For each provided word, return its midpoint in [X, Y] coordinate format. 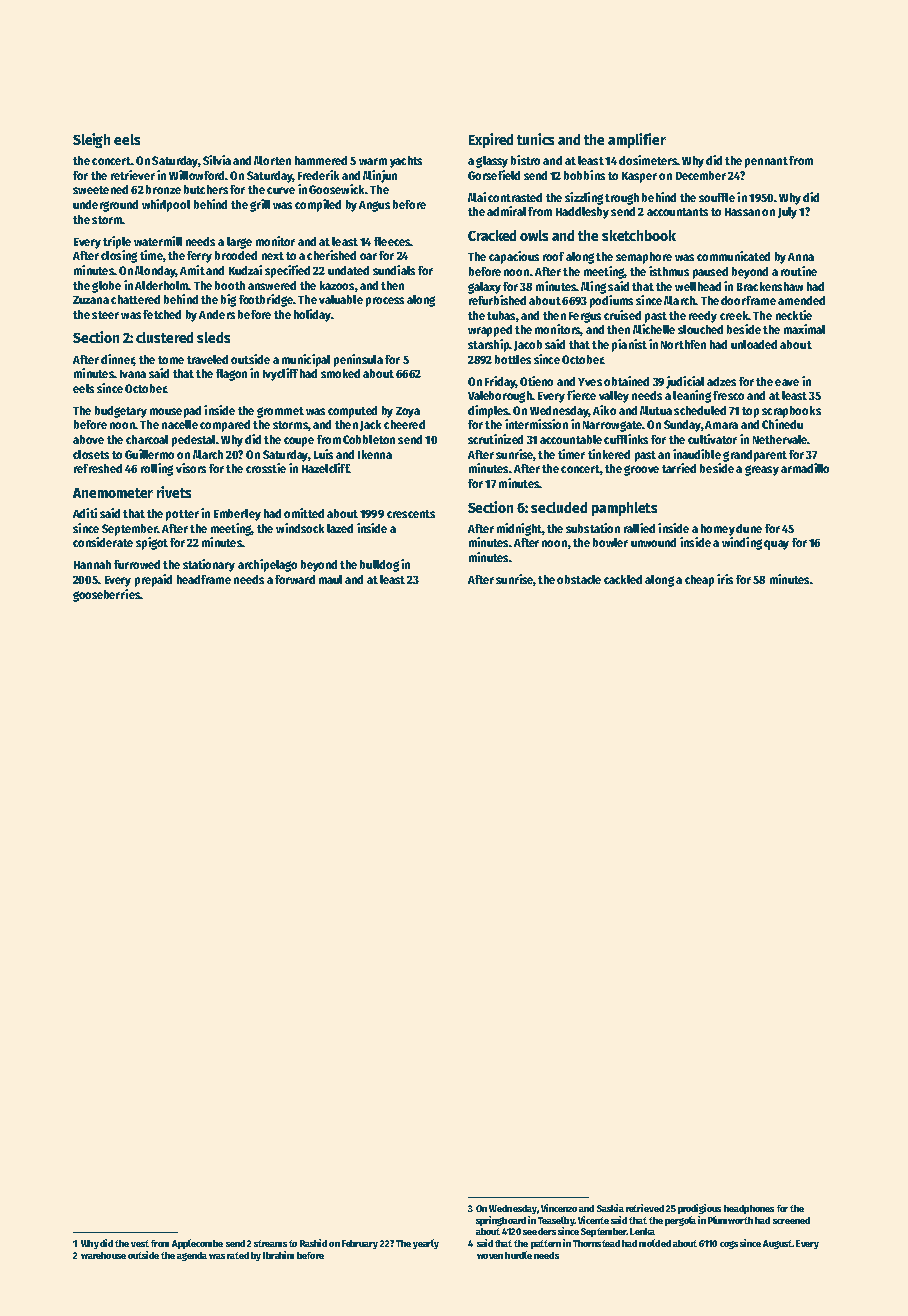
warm [373, 161]
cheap [699, 581]
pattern [546, 1244]
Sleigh [91, 140]
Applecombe [197, 1244]
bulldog [379, 566]
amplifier [637, 140]
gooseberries [106, 595]
